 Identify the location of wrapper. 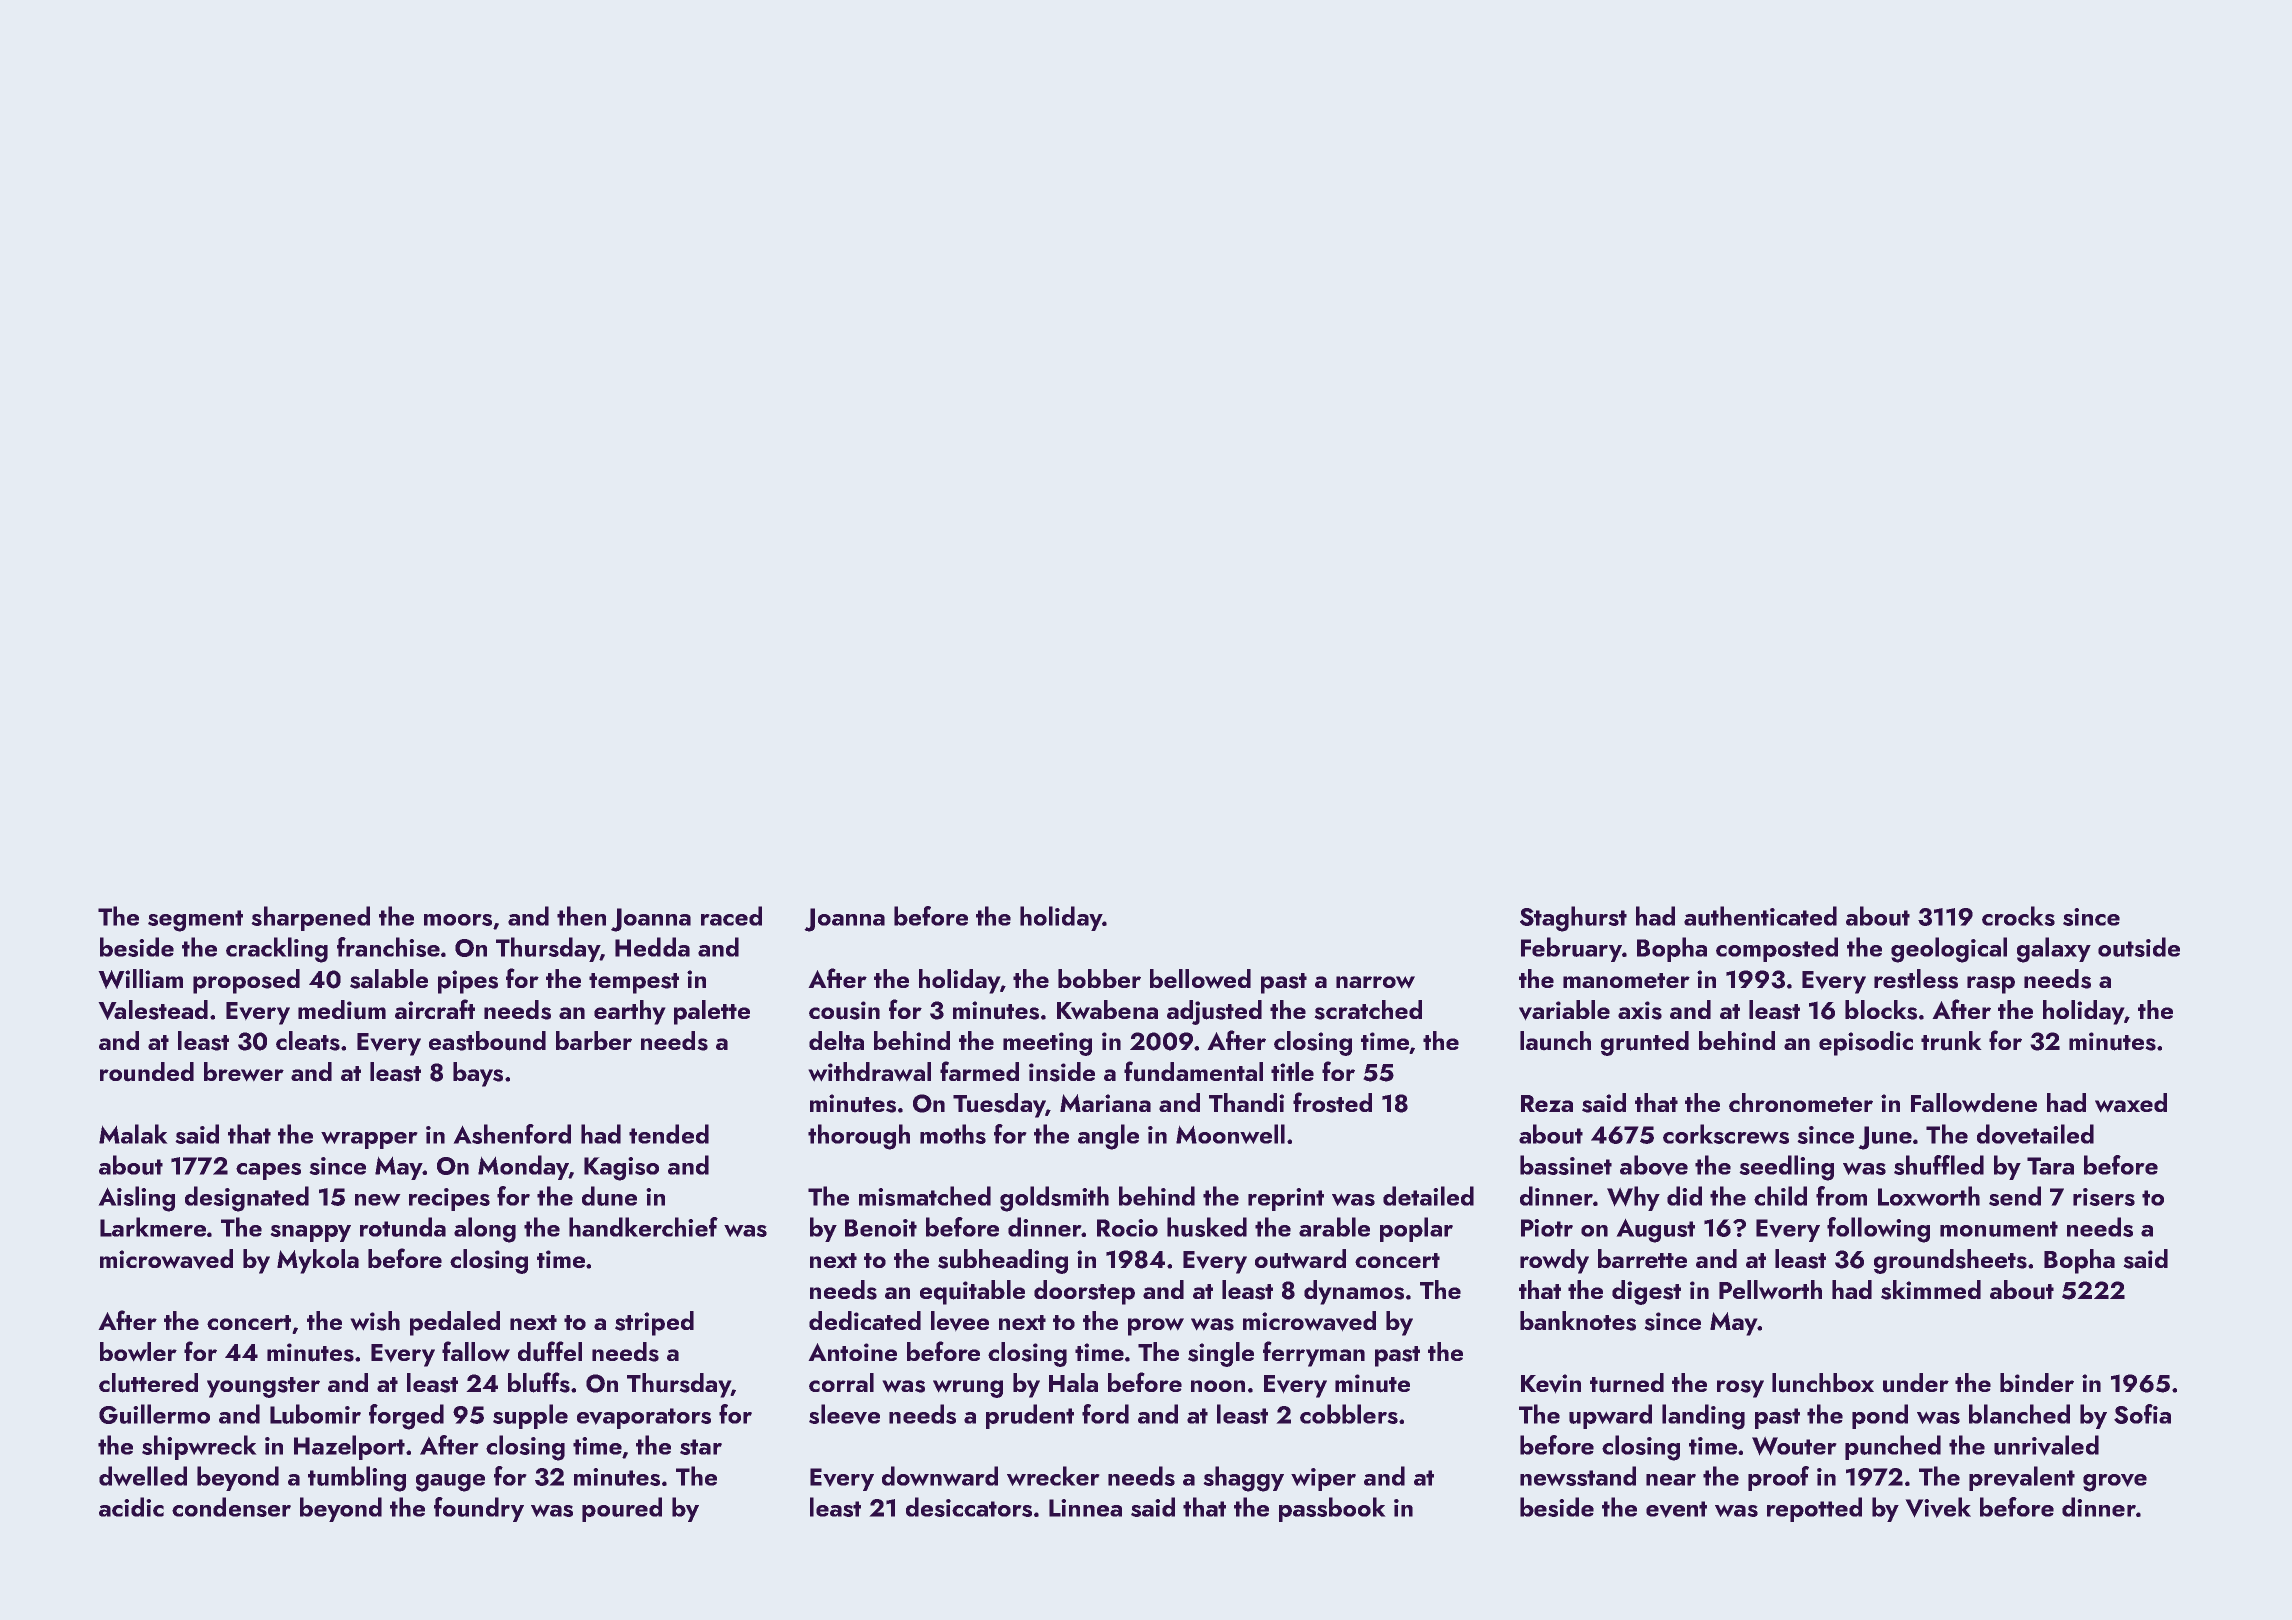
(369, 1140).
